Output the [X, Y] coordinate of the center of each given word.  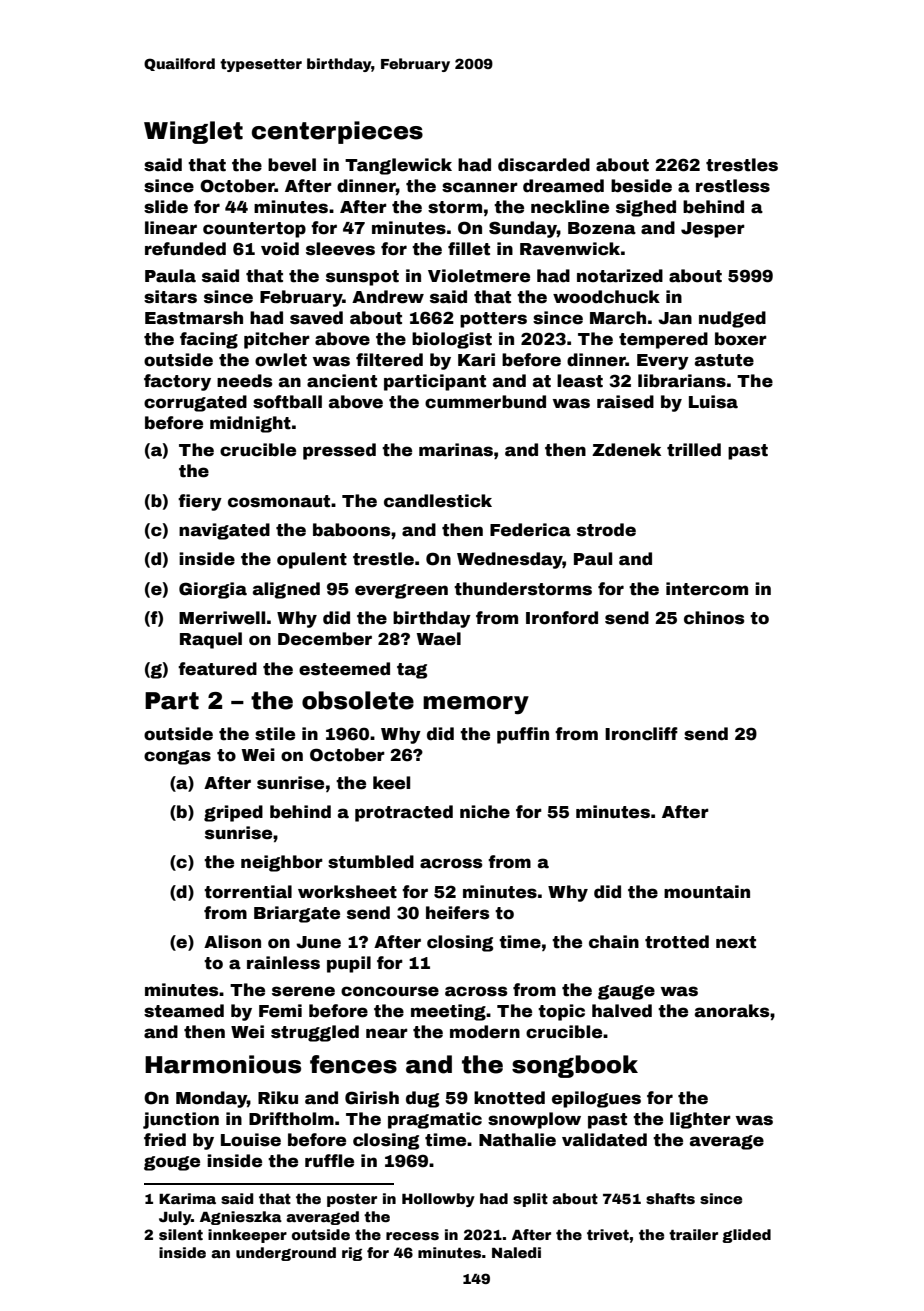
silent [181, 1234]
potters [493, 320]
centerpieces [337, 132]
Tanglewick [398, 166]
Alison [232, 942]
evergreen [401, 591]
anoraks [732, 1011]
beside [641, 186]
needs [244, 381]
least [580, 381]
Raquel [211, 640]
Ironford [562, 618]
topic [561, 1012]
